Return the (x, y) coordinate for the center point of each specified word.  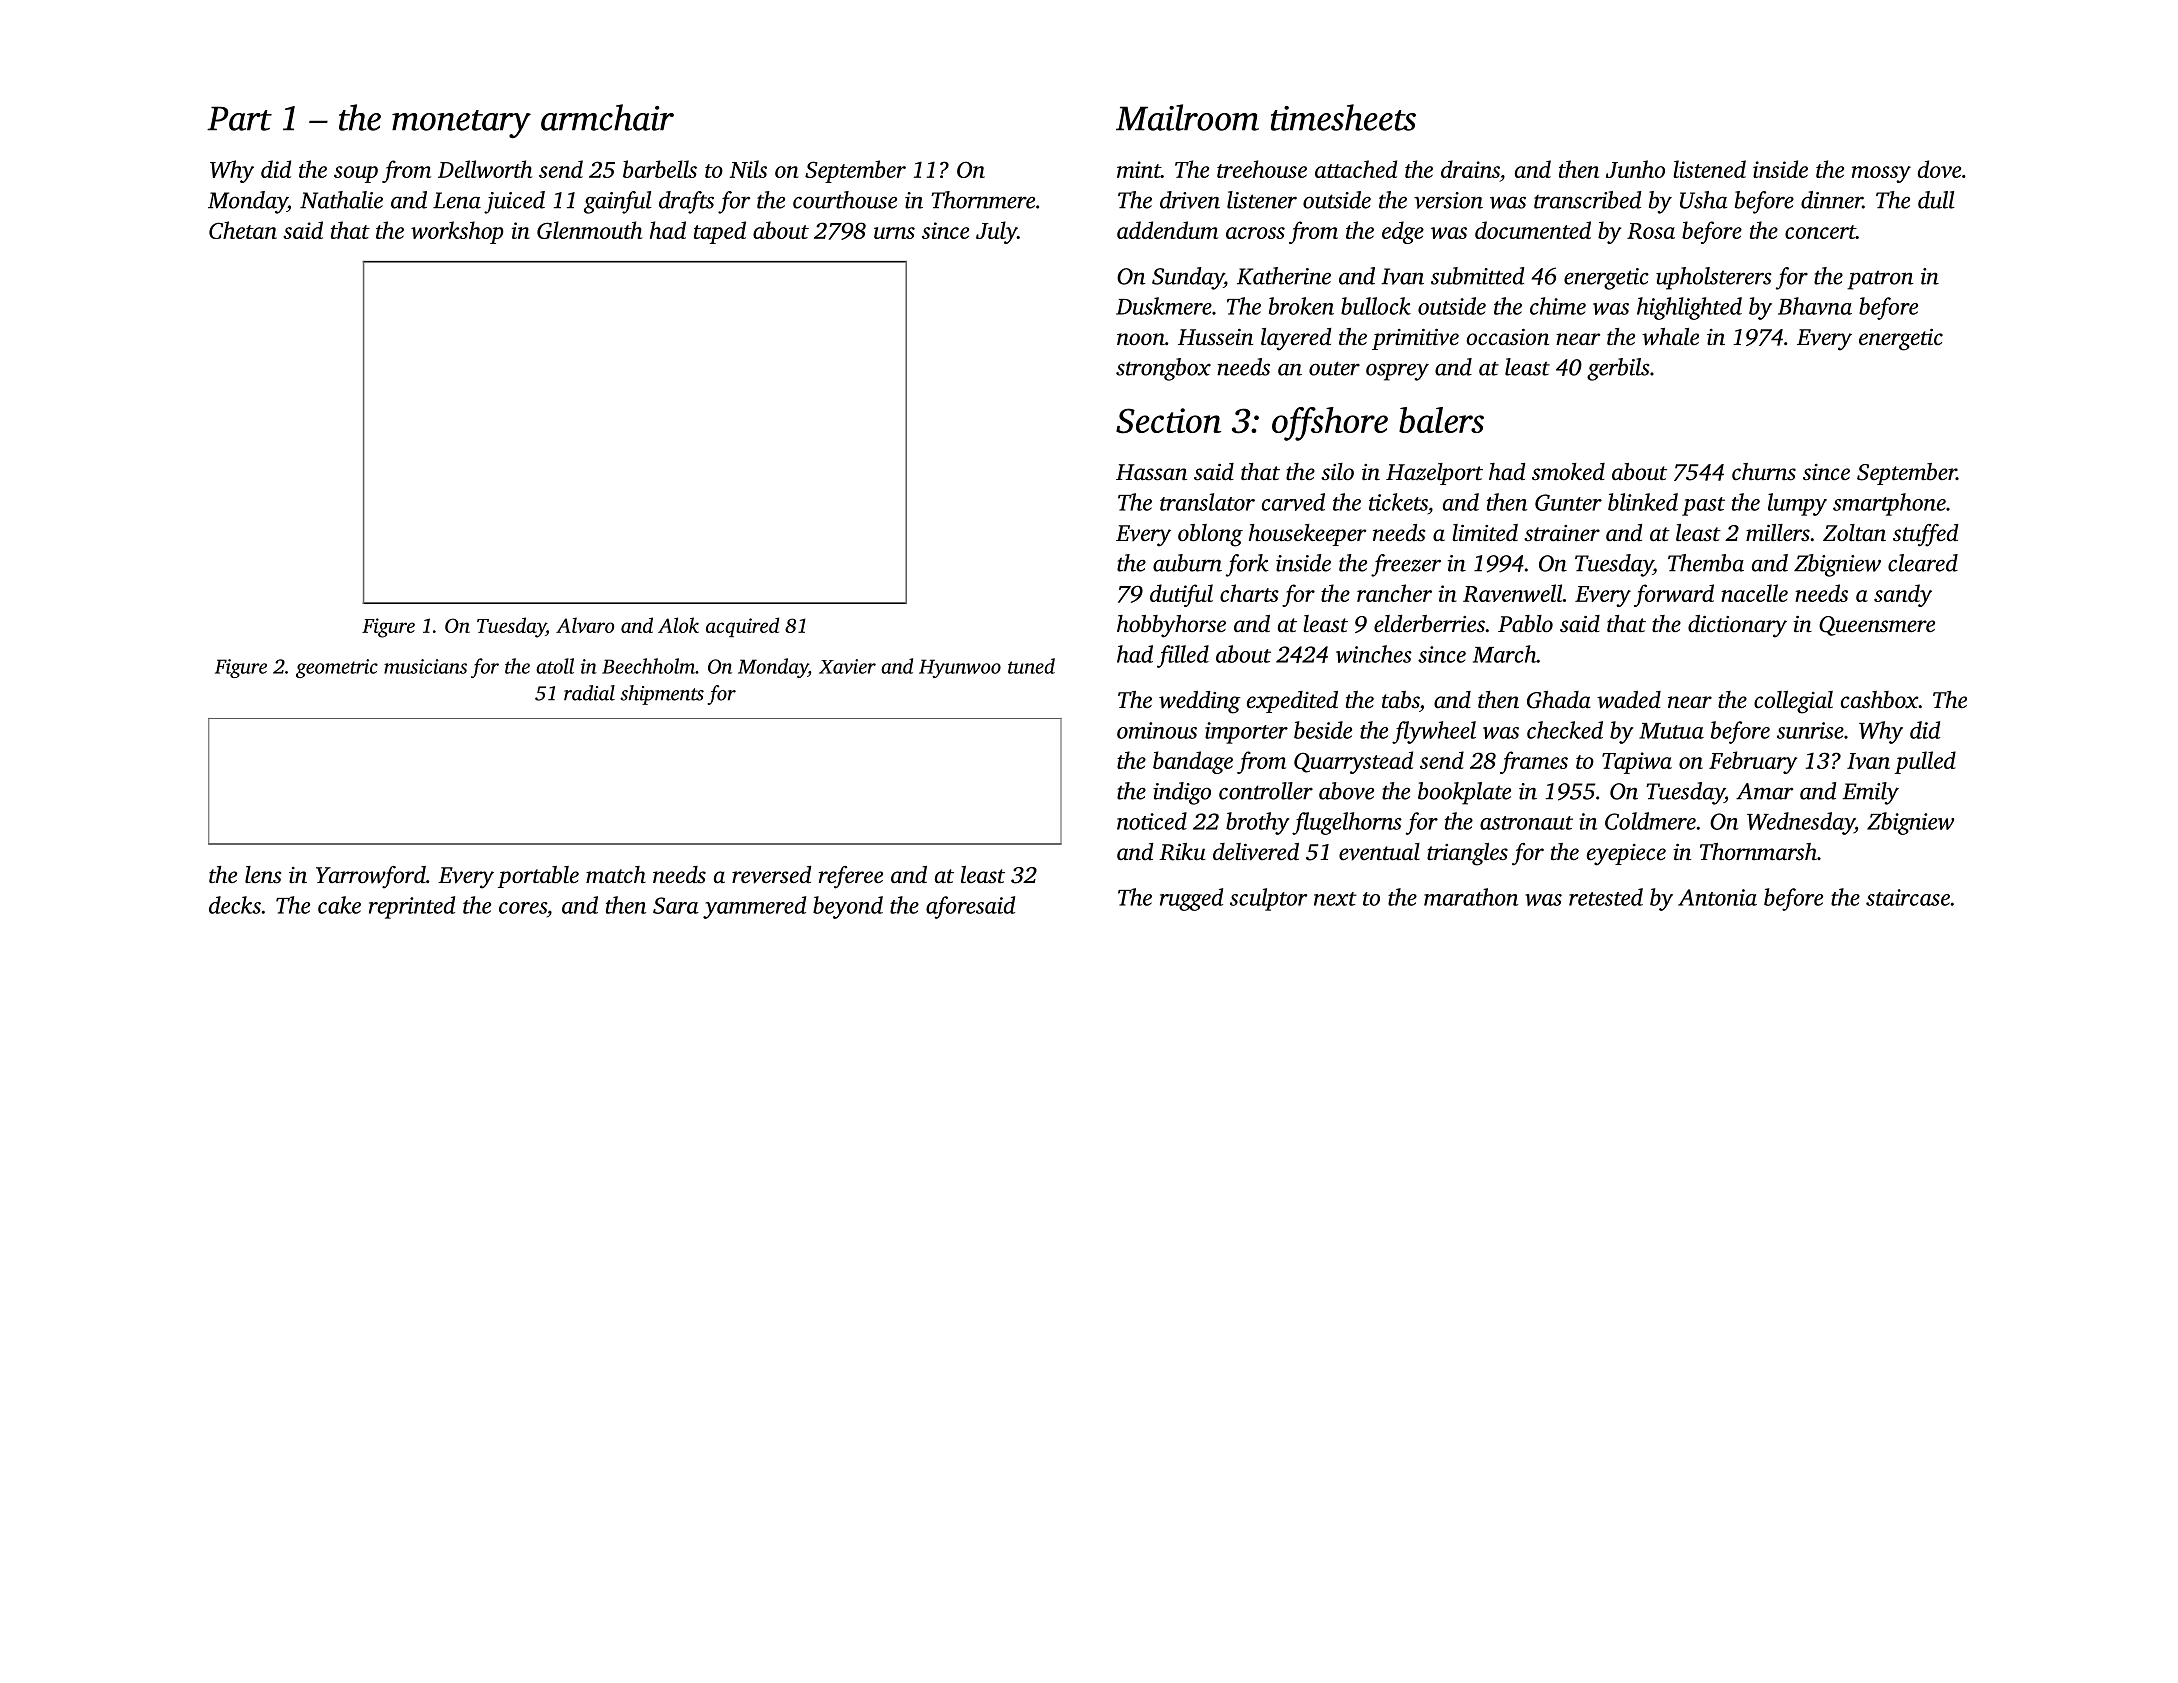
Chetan (243, 230)
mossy (1881, 174)
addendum (1167, 230)
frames (1534, 762)
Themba (1706, 563)
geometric (337, 668)
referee (851, 877)
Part (239, 118)
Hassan (1151, 472)
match (616, 875)
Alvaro (585, 625)
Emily (1870, 793)
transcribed (1588, 200)
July (996, 232)
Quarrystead (1353, 762)
